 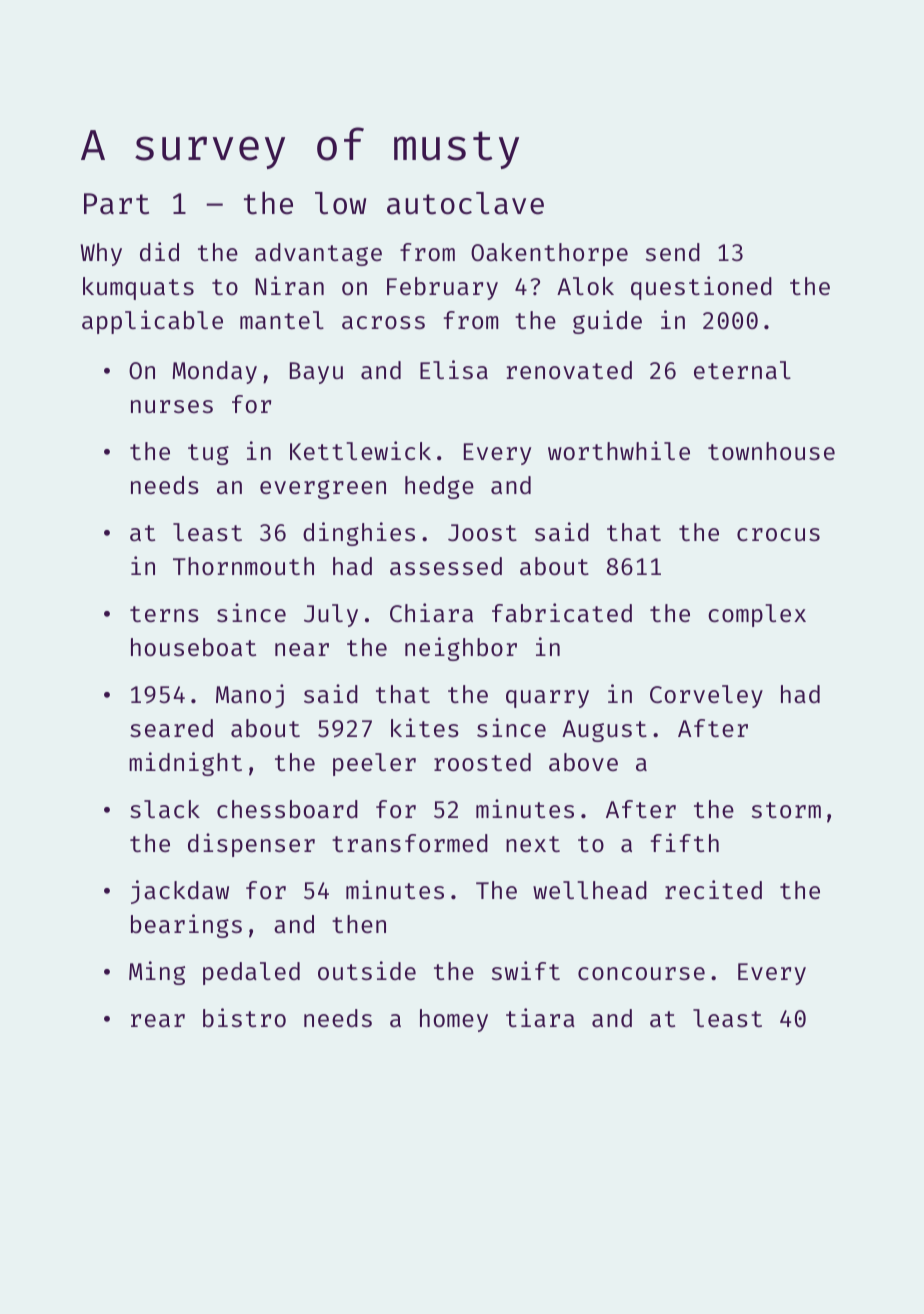 I want to click on Part, so click(x=116, y=204).
